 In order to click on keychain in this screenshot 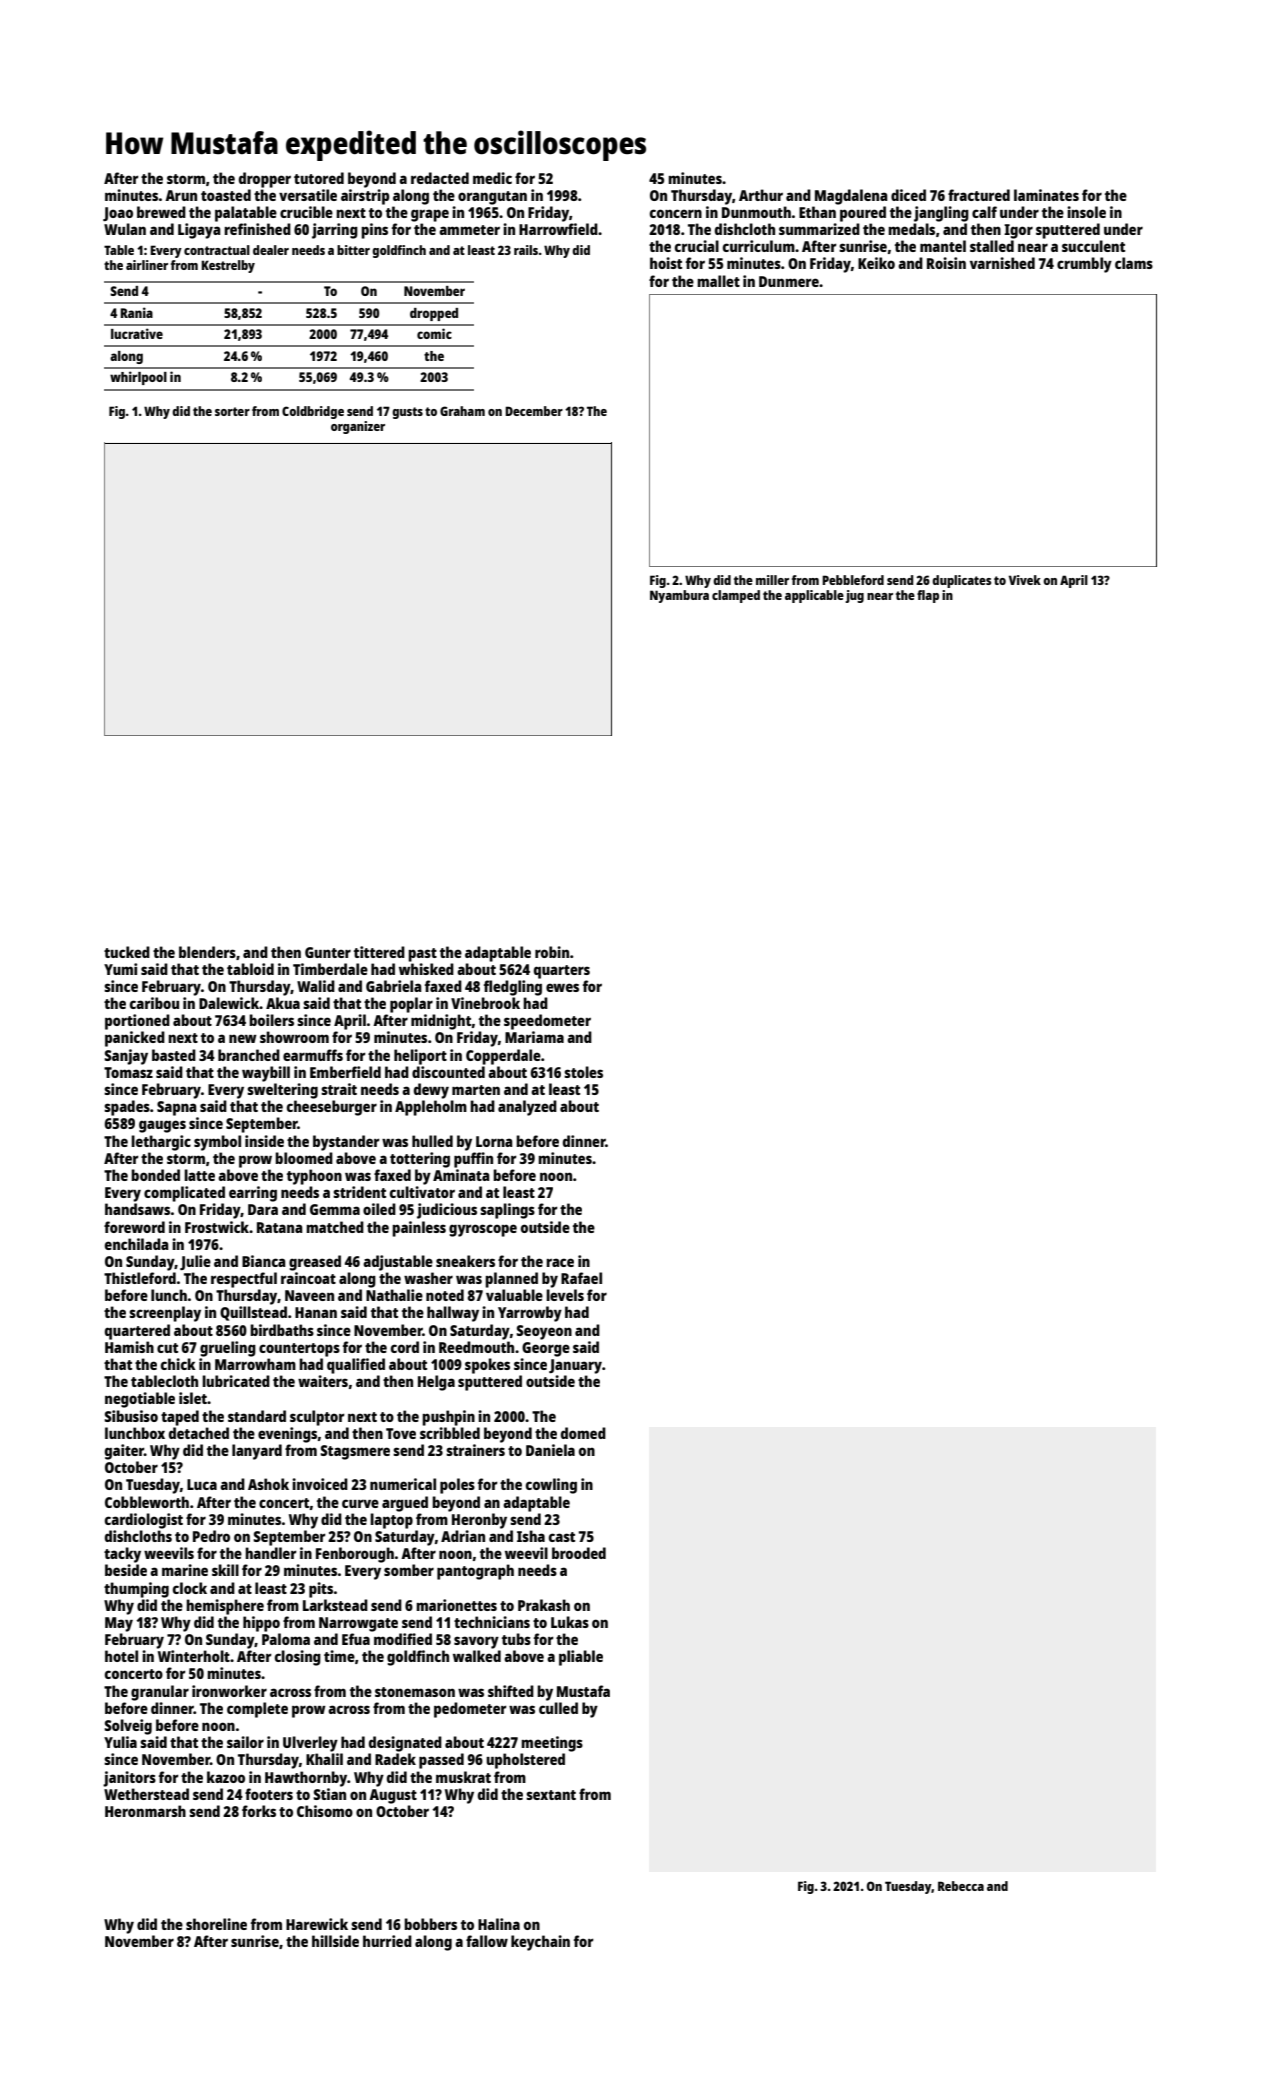, I will do `click(540, 1943)`.
